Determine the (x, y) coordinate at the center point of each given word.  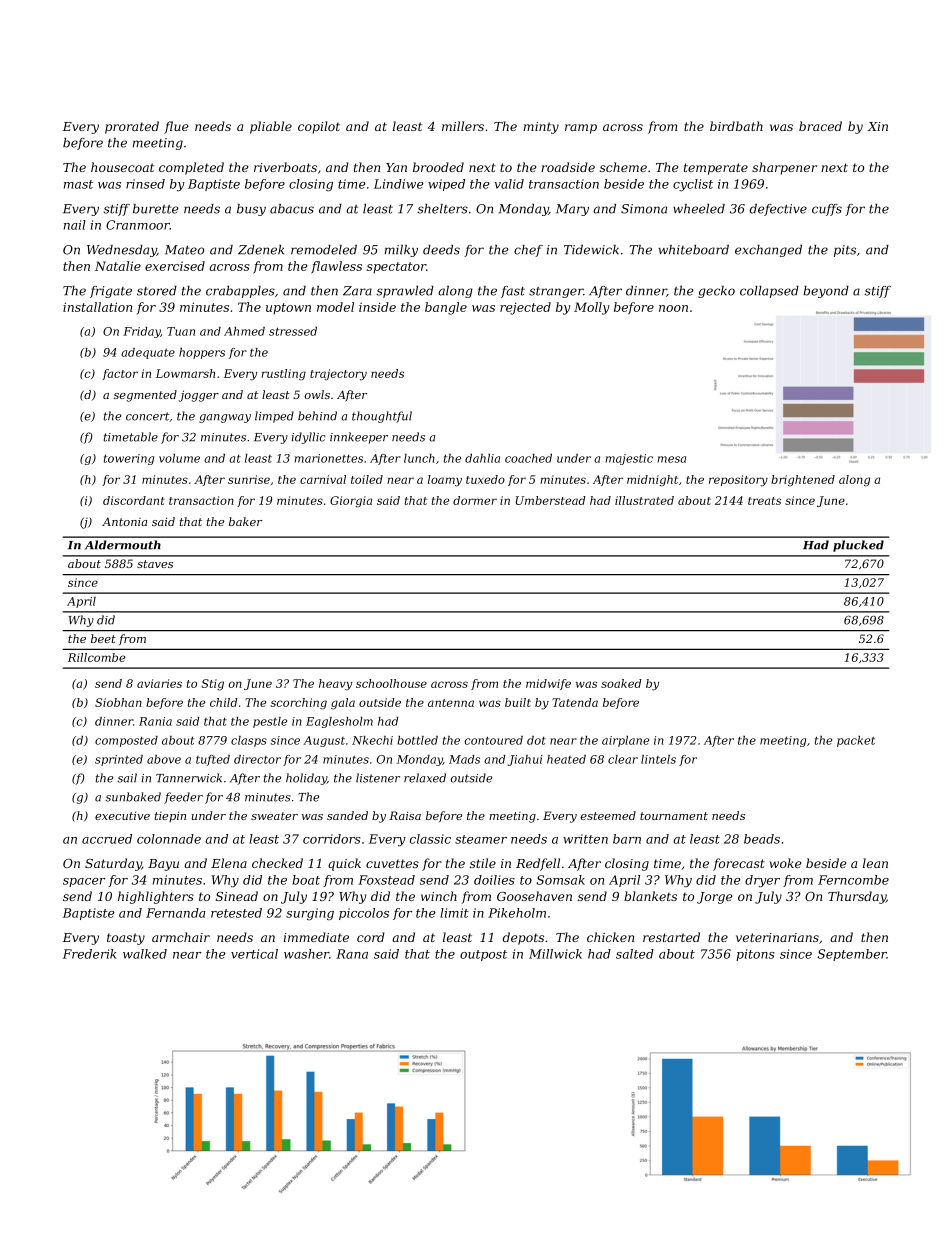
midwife (548, 684)
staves (155, 564)
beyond (826, 292)
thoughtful (382, 417)
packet (856, 741)
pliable (271, 127)
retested (236, 913)
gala (343, 704)
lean (875, 863)
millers (463, 126)
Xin (877, 126)
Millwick (555, 954)
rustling (283, 375)
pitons (755, 955)
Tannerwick (189, 778)
